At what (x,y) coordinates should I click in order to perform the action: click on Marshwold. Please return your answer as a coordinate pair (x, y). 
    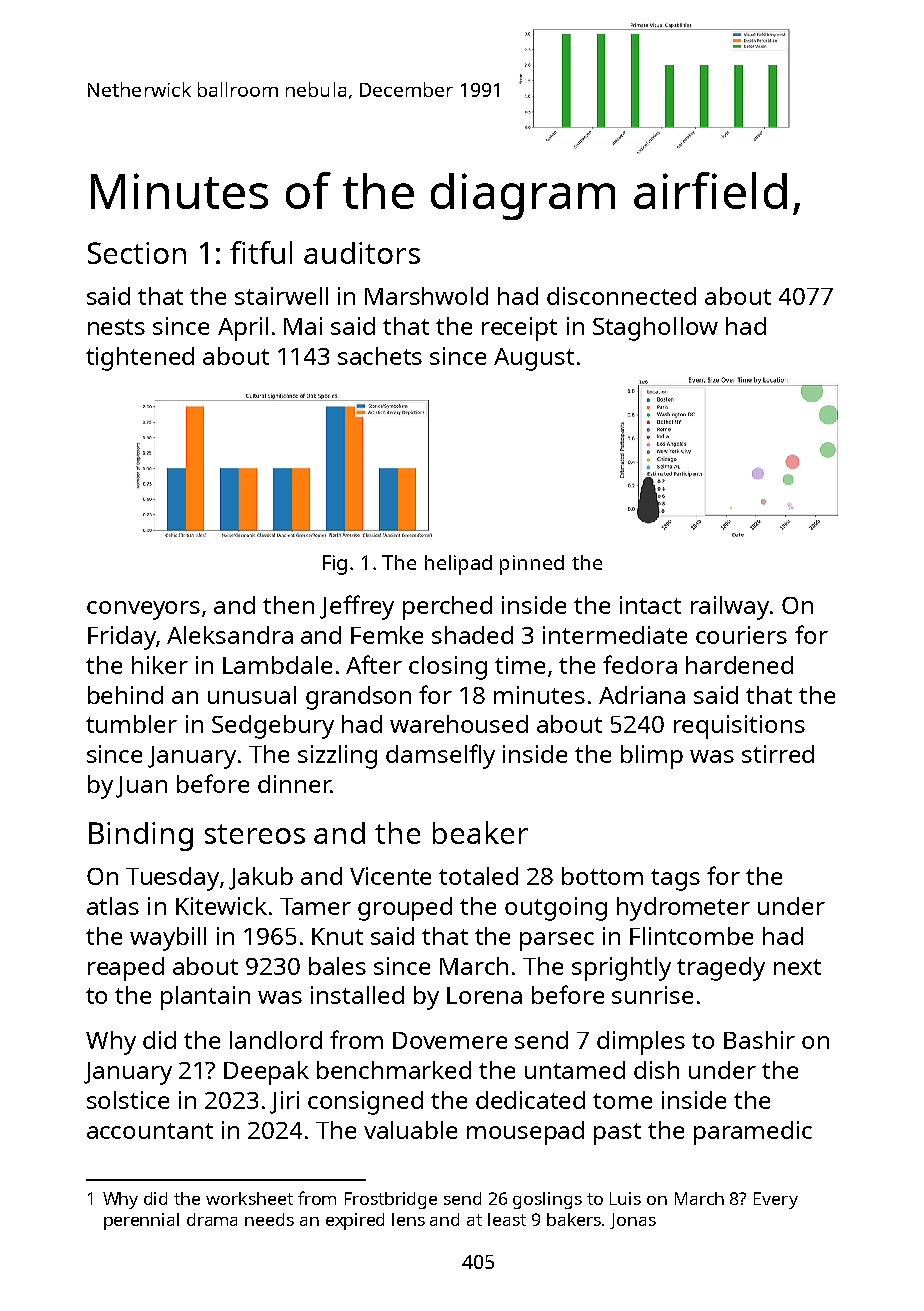
    Looking at the image, I should click on (426, 296).
